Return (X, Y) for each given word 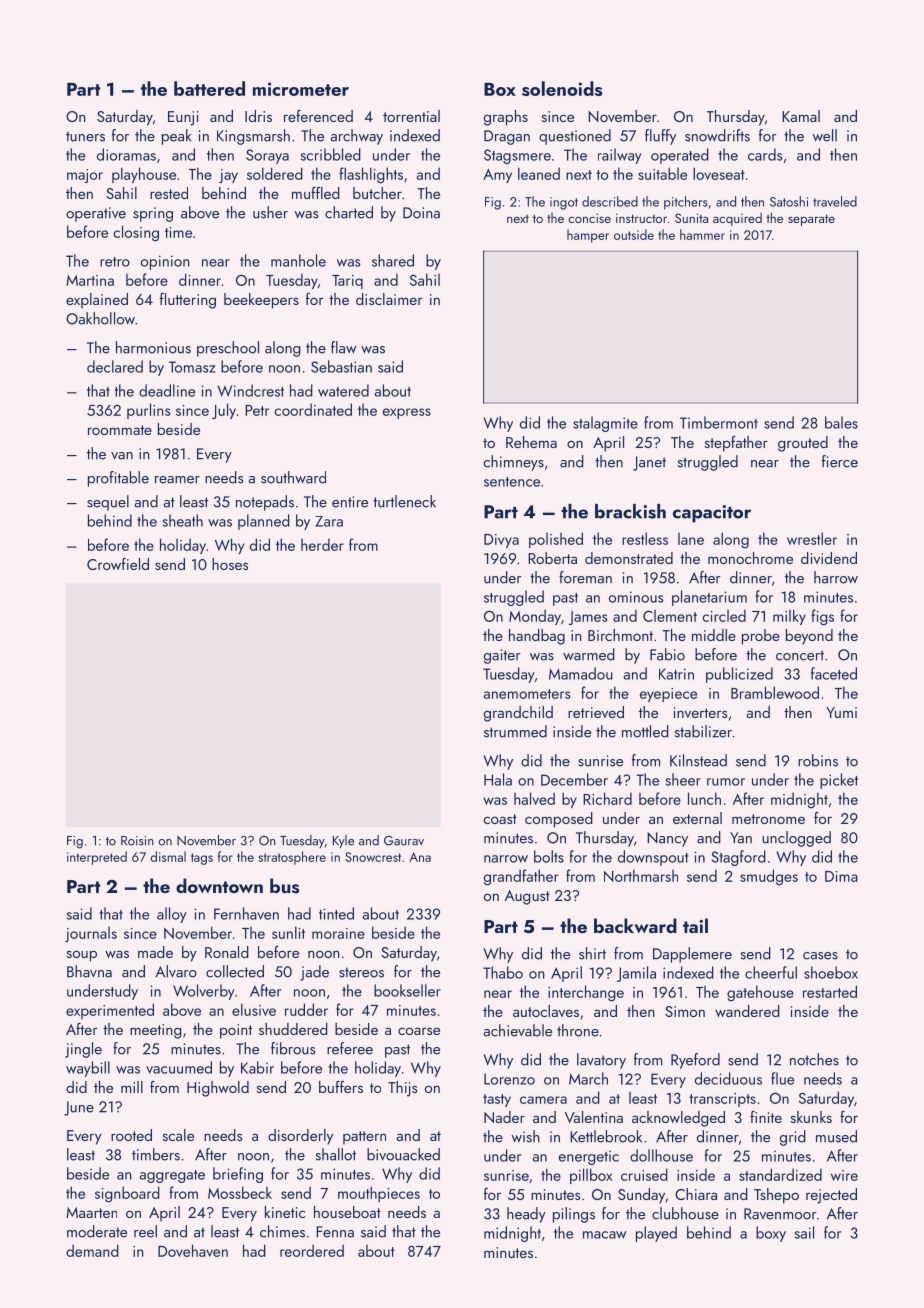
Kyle (343, 841)
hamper (588, 236)
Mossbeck (240, 1192)
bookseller (407, 990)
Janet (649, 463)
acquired (737, 219)
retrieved (596, 712)
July (224, 411)
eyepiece (668, 695)
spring (153, 214)
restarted (830, 991)
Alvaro (176, 971)
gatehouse (760, 993)
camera (543, 1100)
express (407, 413)
